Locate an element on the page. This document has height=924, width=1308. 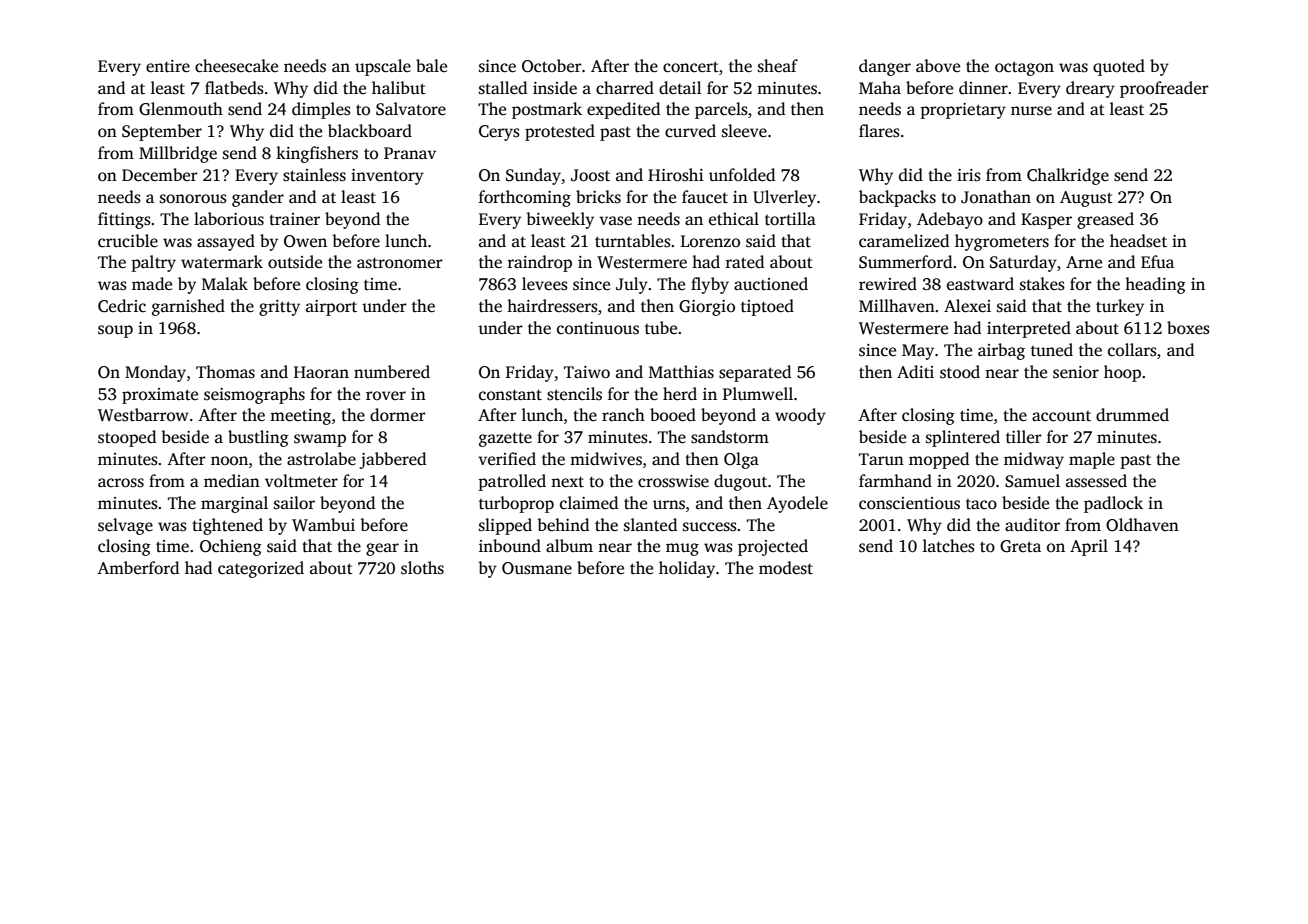
outside is located at coordinates (295, 262).
